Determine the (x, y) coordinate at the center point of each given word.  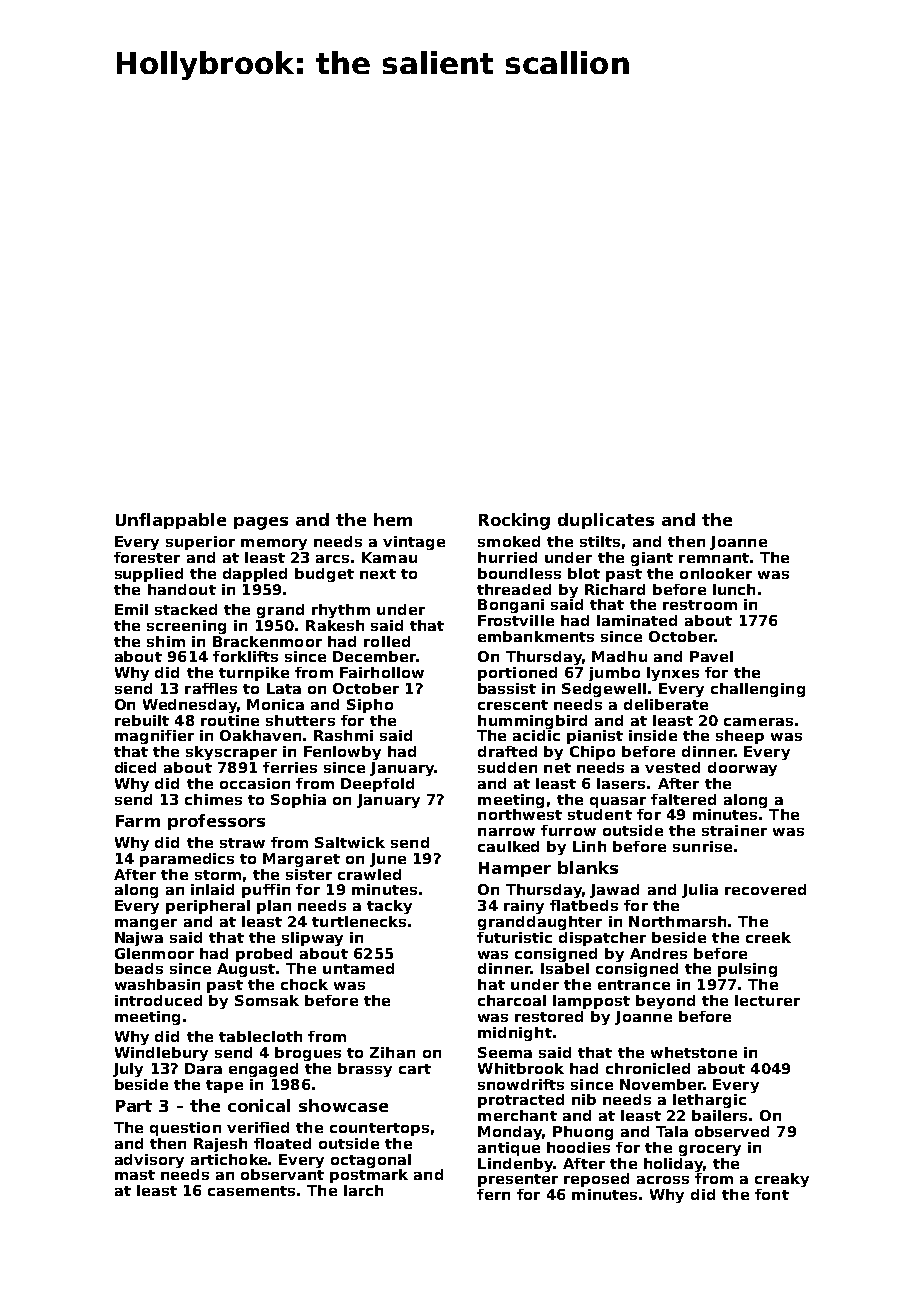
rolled (387, 641)
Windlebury (161, 1054)
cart (415, 1069)
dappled (255, 575)
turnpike (254, 674)
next (378, 574)
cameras (758, 722)
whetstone (694, 1052)
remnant (714, 558)
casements (251, 1191)
